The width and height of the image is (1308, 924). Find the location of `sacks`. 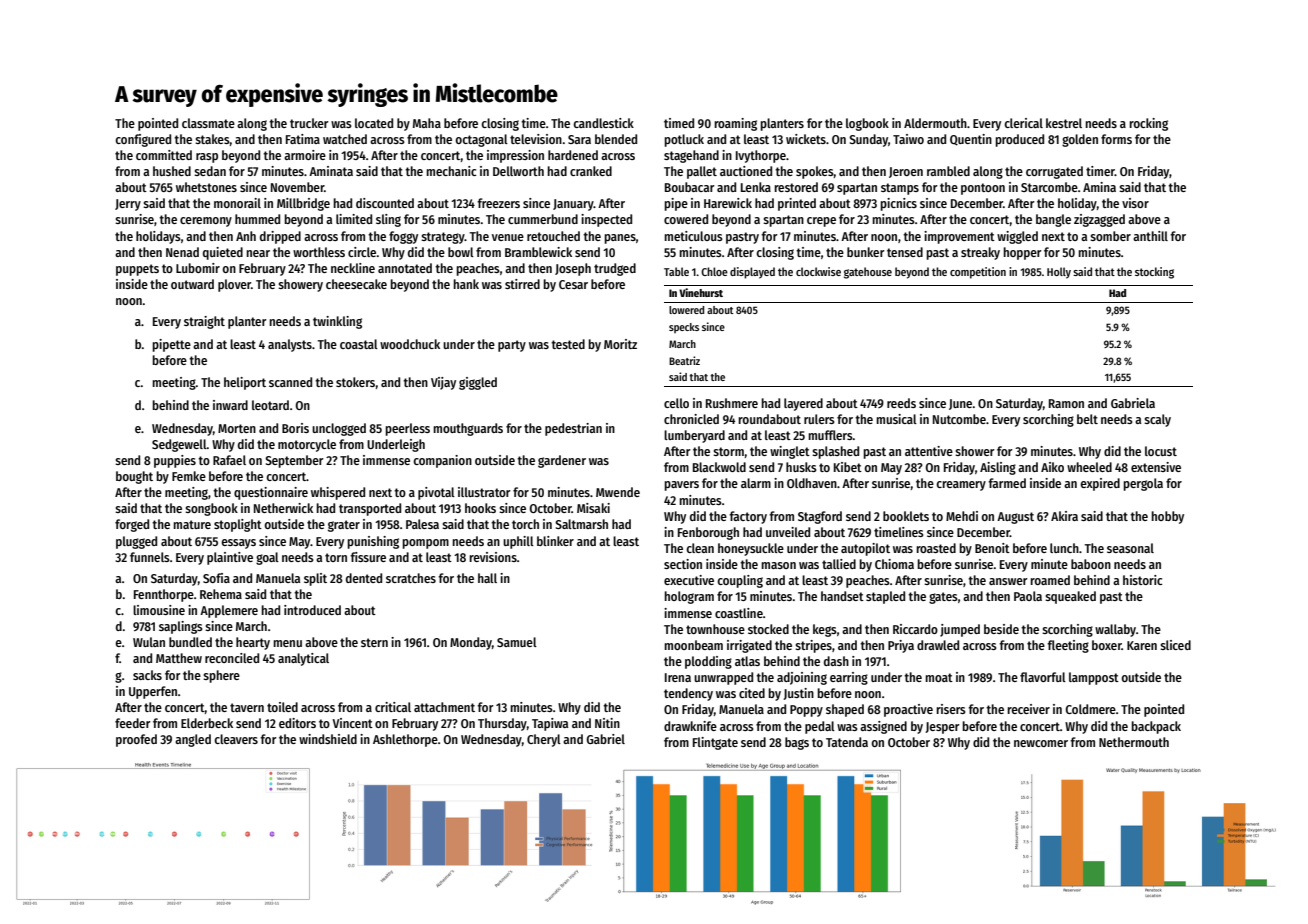

sacks is located at coordinates (147, 675).
